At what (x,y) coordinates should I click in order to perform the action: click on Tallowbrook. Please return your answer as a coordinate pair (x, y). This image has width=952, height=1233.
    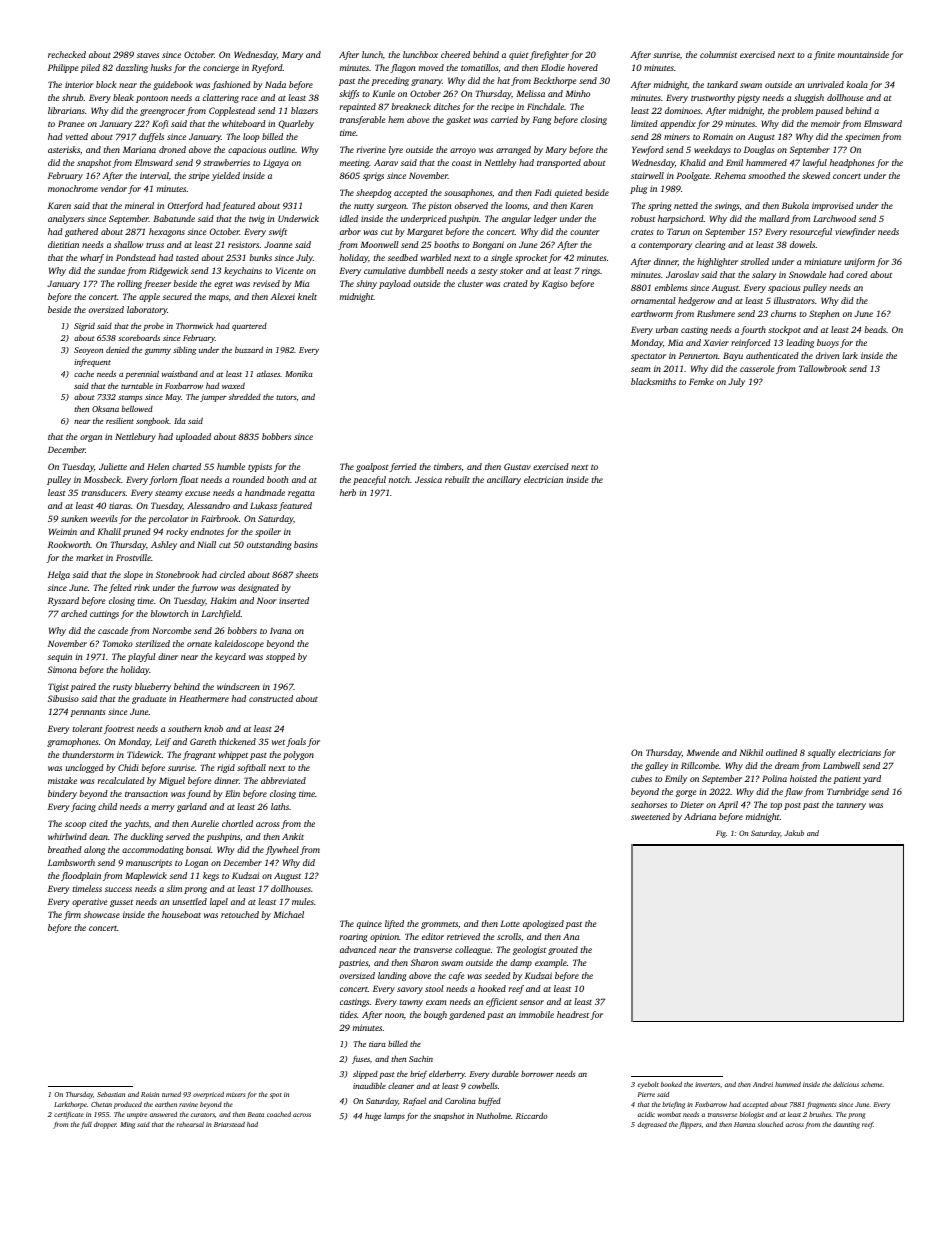
    Looking at the image, I should click on (822, 368).
